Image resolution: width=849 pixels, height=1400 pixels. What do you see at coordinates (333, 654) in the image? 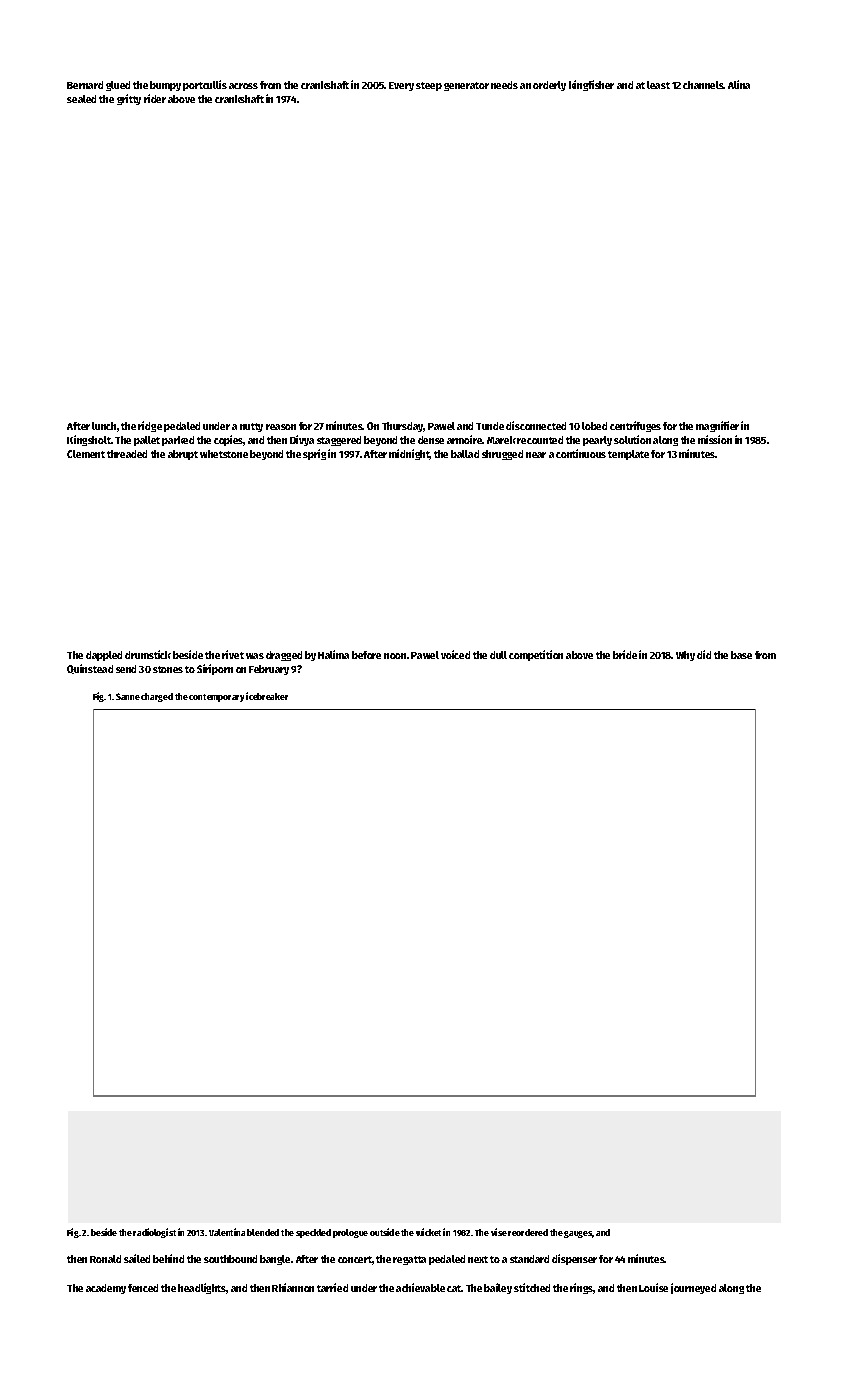
I see `Halima` at bounding box center [333, 654].
